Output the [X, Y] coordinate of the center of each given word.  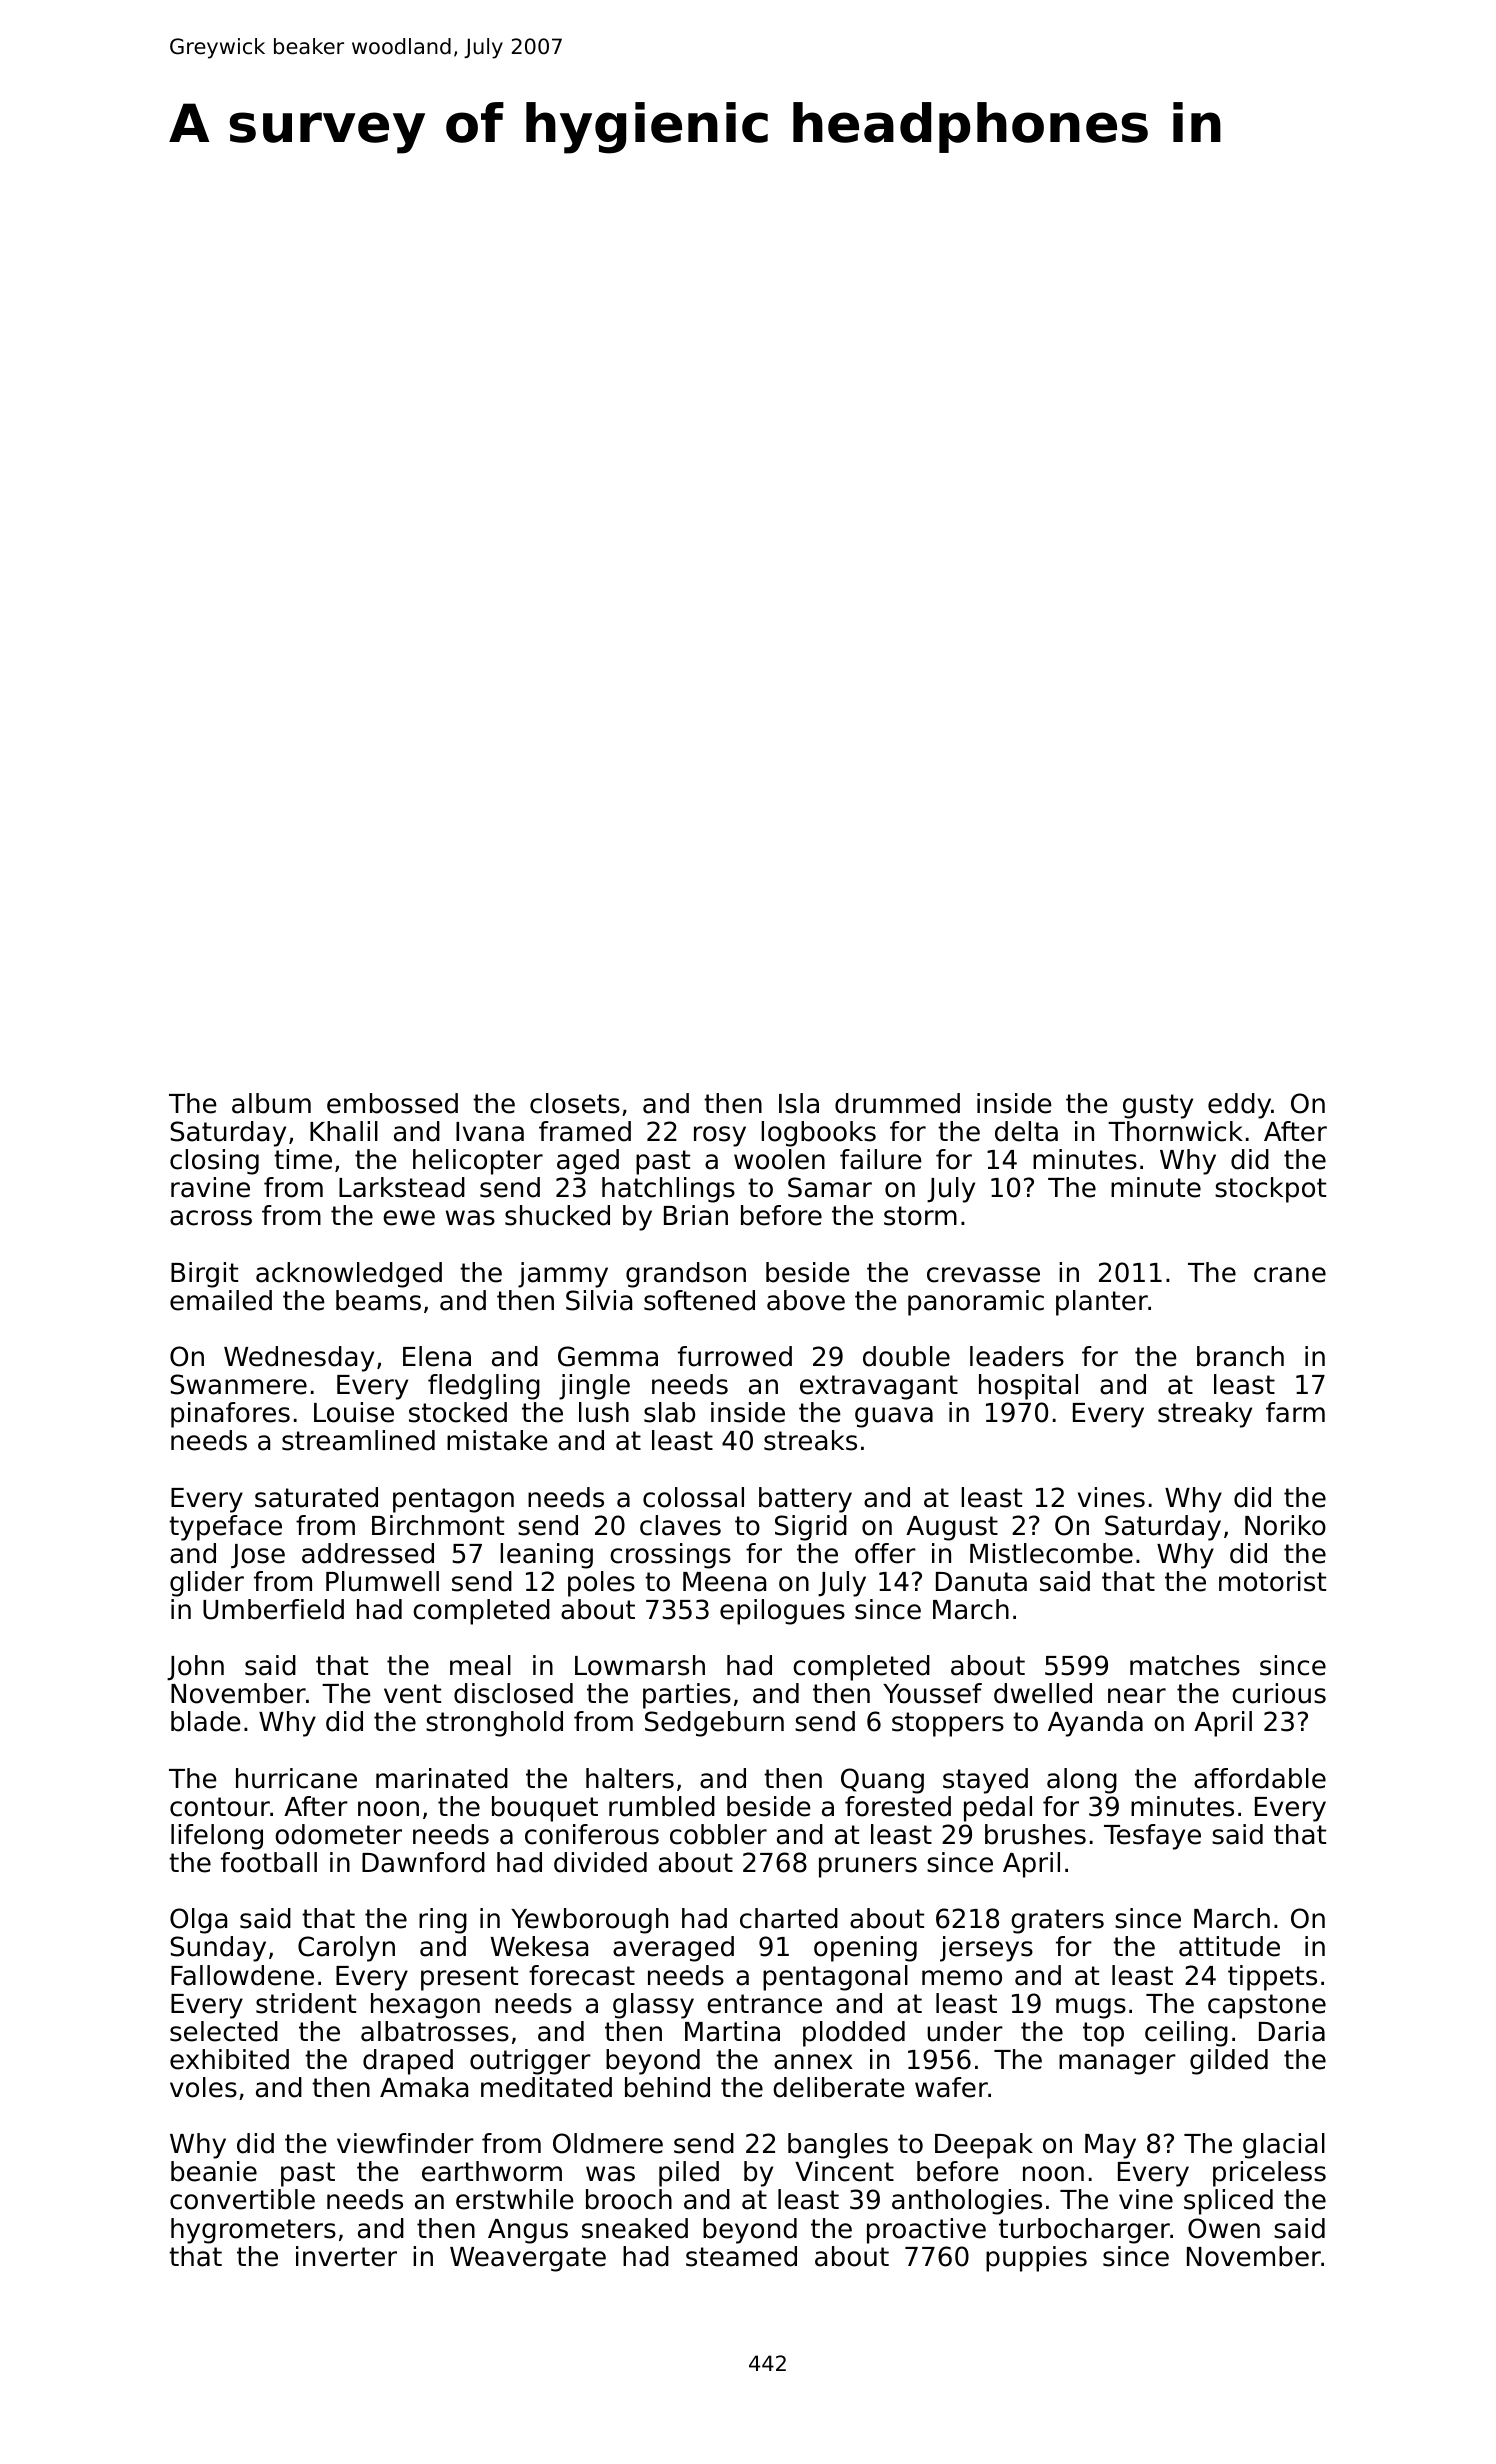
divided [600, 1862]
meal [480, 1665]
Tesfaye [1152, 1837]
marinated [442, 1778]
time [303, 1159]
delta [1026, 1131]
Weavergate [528, 2259]
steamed [741, 2256]
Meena [724, 1582]
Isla [799, 1103]
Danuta [981, 1582]
